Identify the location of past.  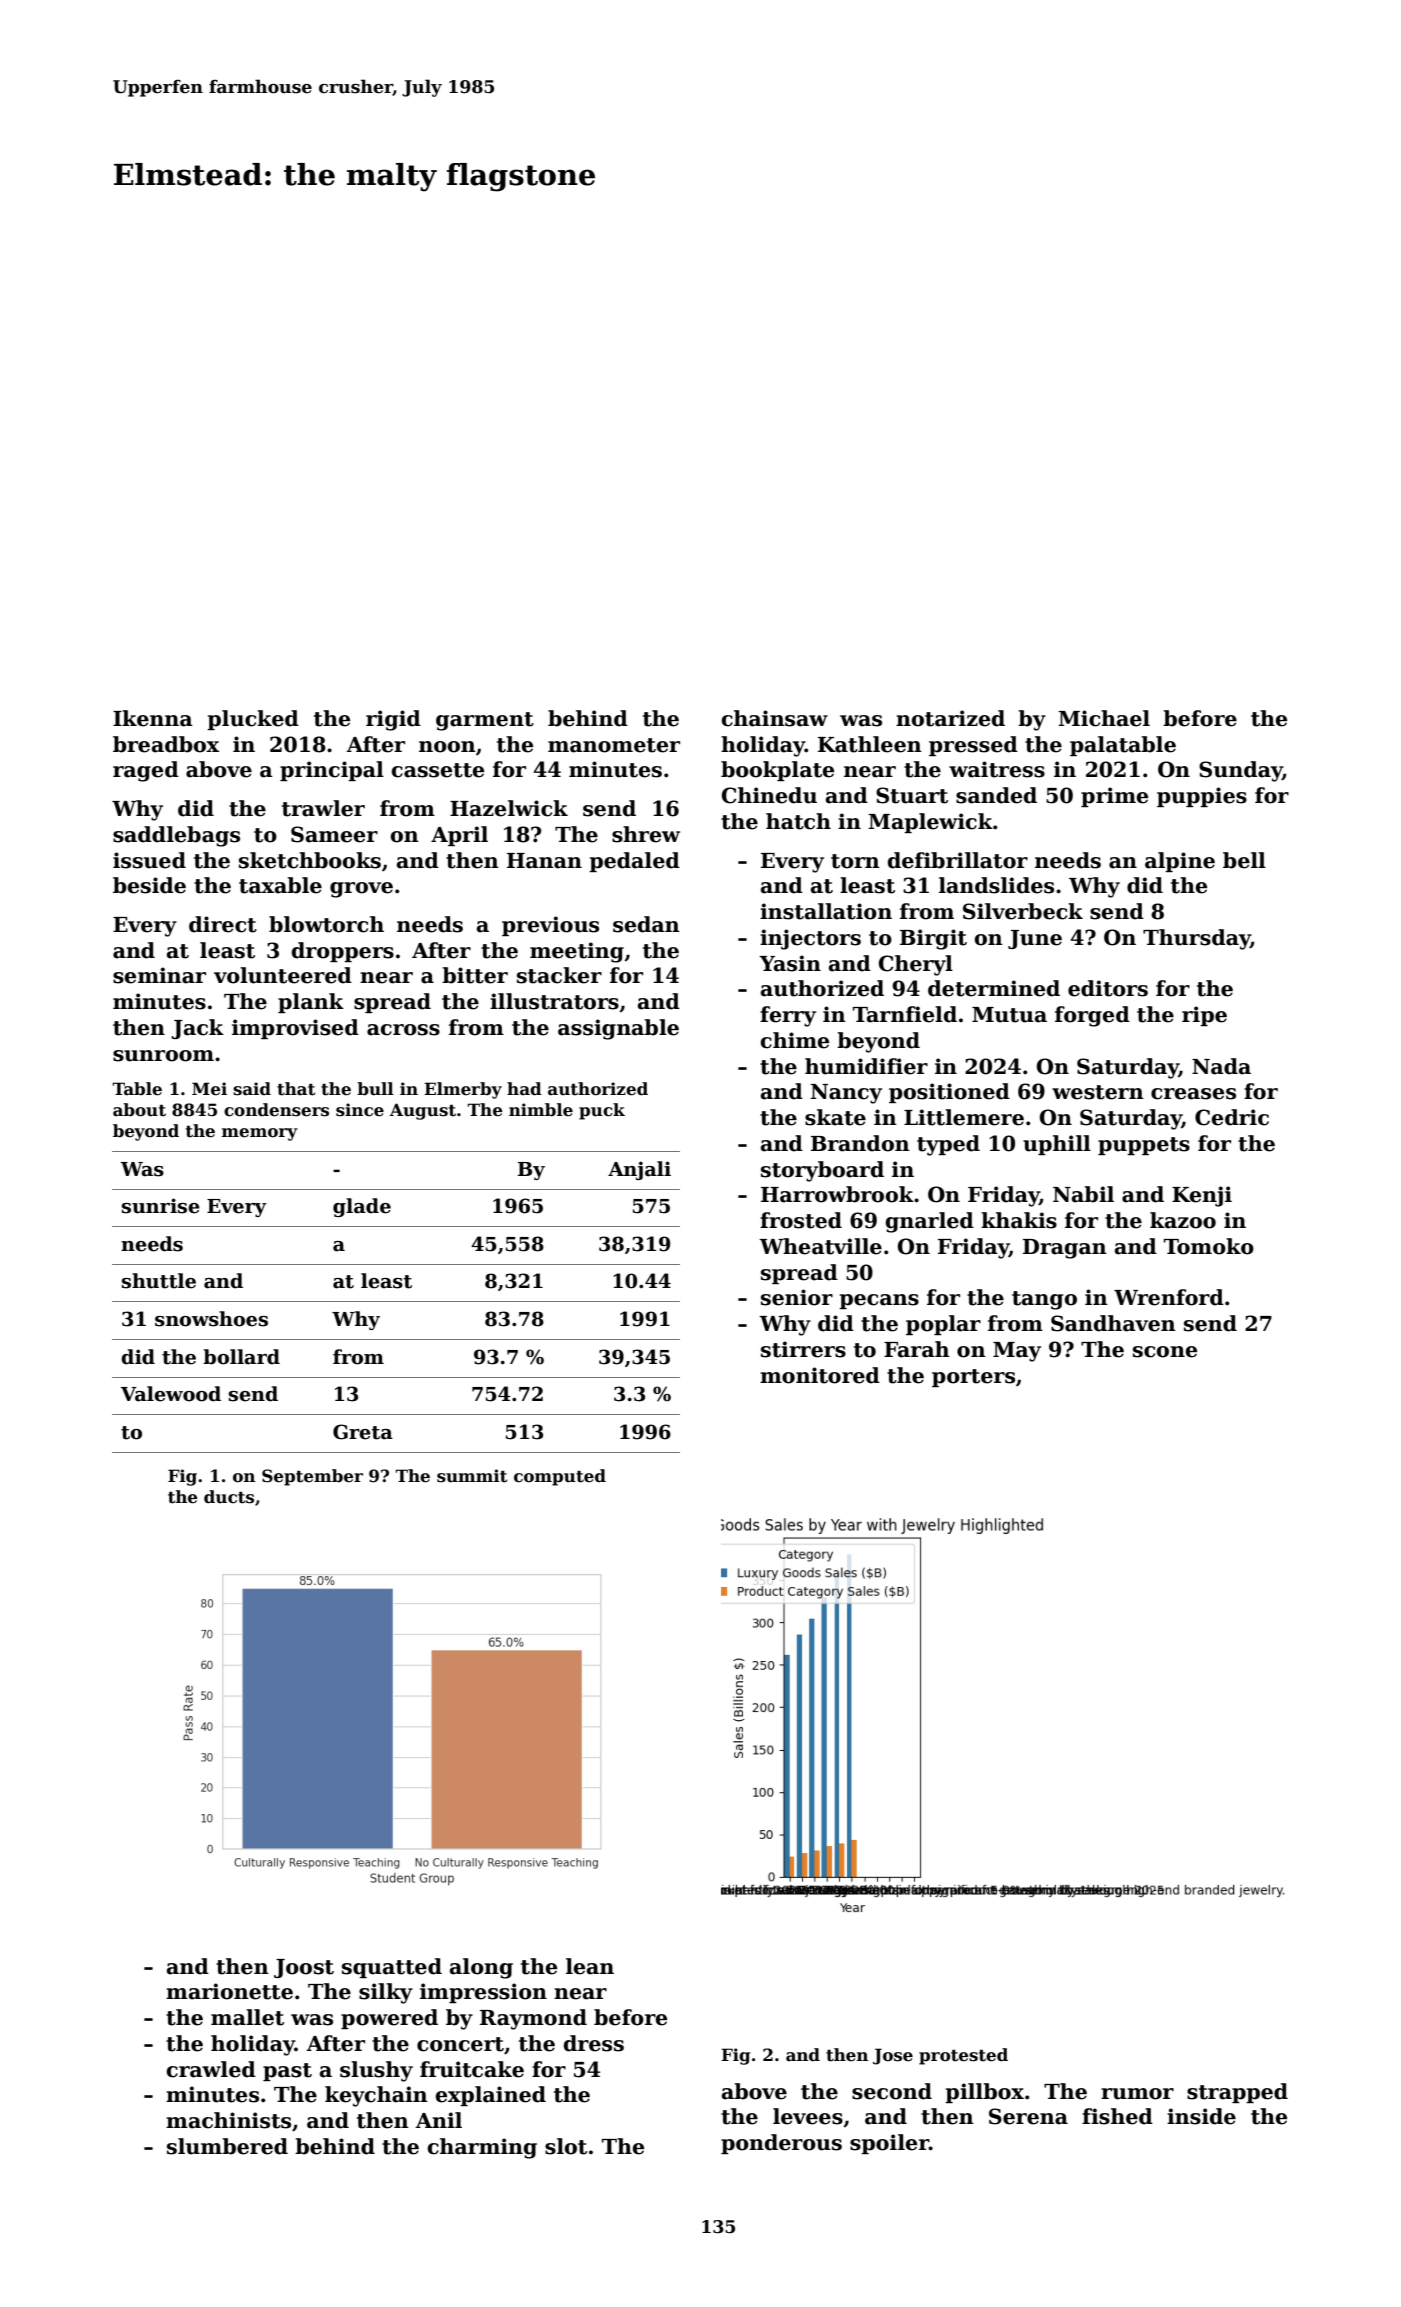
(287, 2072).
